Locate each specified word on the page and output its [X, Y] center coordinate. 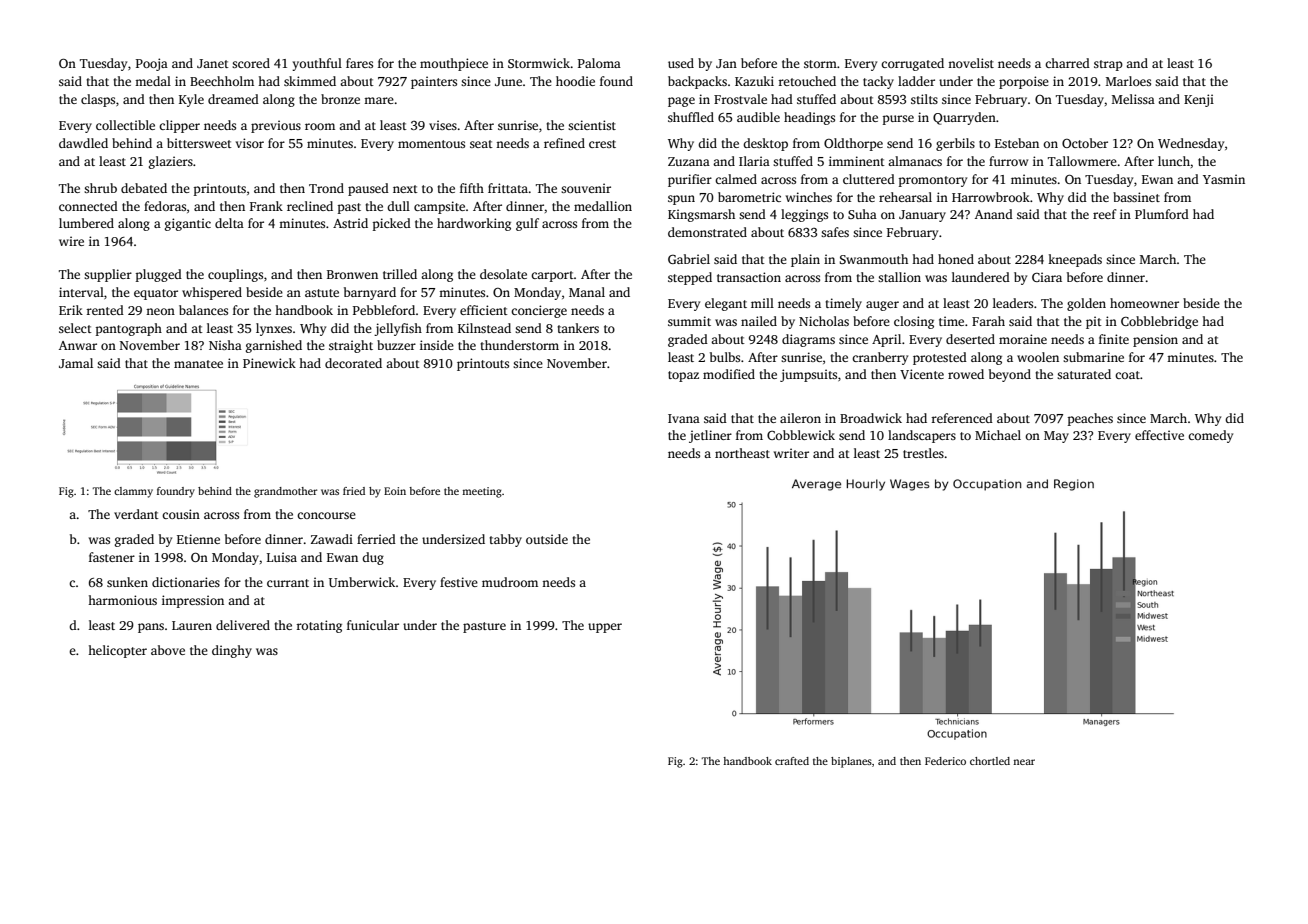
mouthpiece [454, 64]
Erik [71, 310]
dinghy [232, 651]
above [168, 650]
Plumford [1162, 214]
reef [1105, 214]
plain [805, 260]
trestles [923, 453]
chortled [990, 761]
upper [605, 628]
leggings [804, 215]
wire [71, 241]
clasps [98, 100]
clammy [133, 492]
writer [791, 453]
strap [1108, 65]
